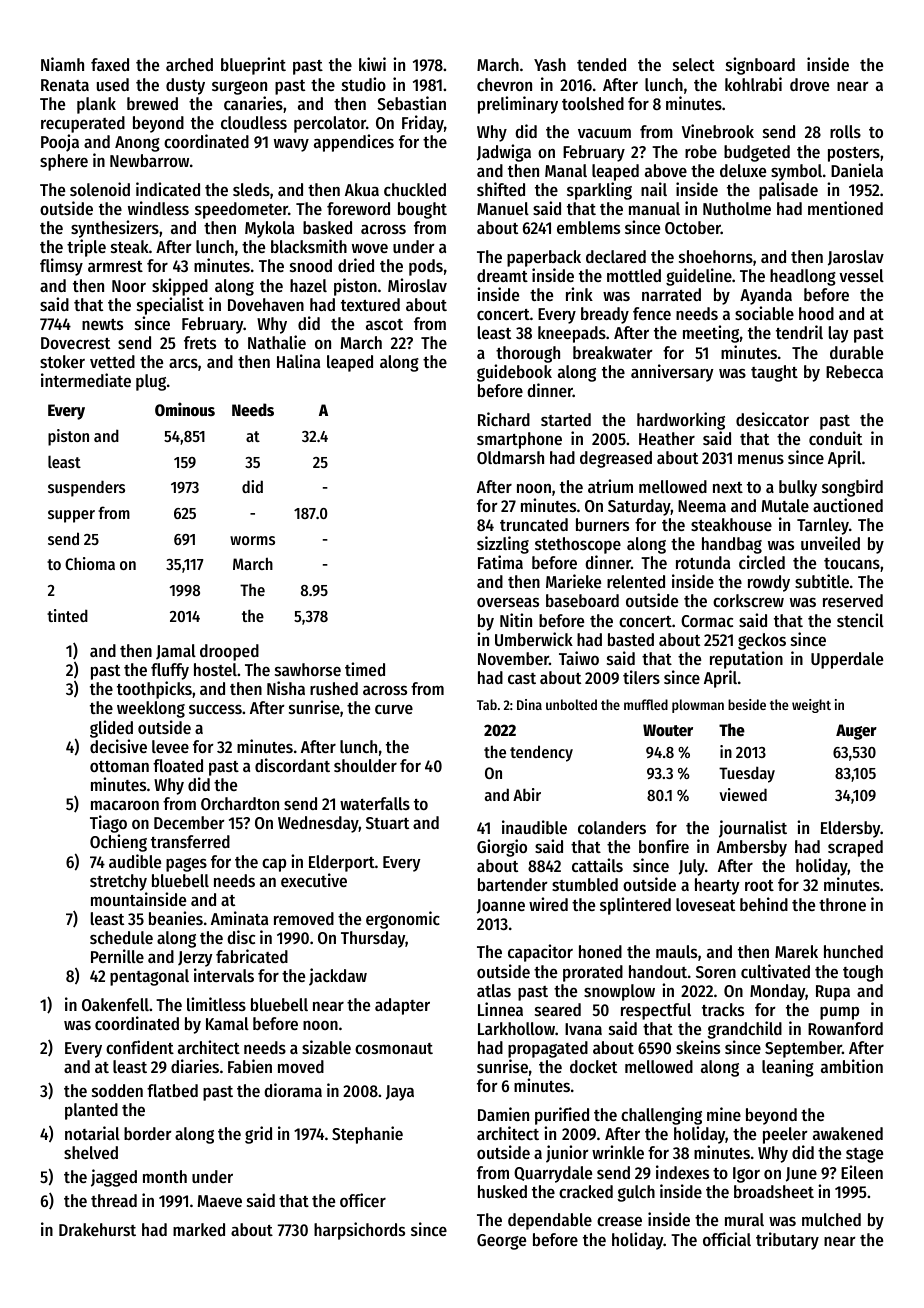 The image size is (924, 1308). What do you see at coordinates (185, 409) in the screenshot?
I see `Ominous` at bounding box center [185, 409].
